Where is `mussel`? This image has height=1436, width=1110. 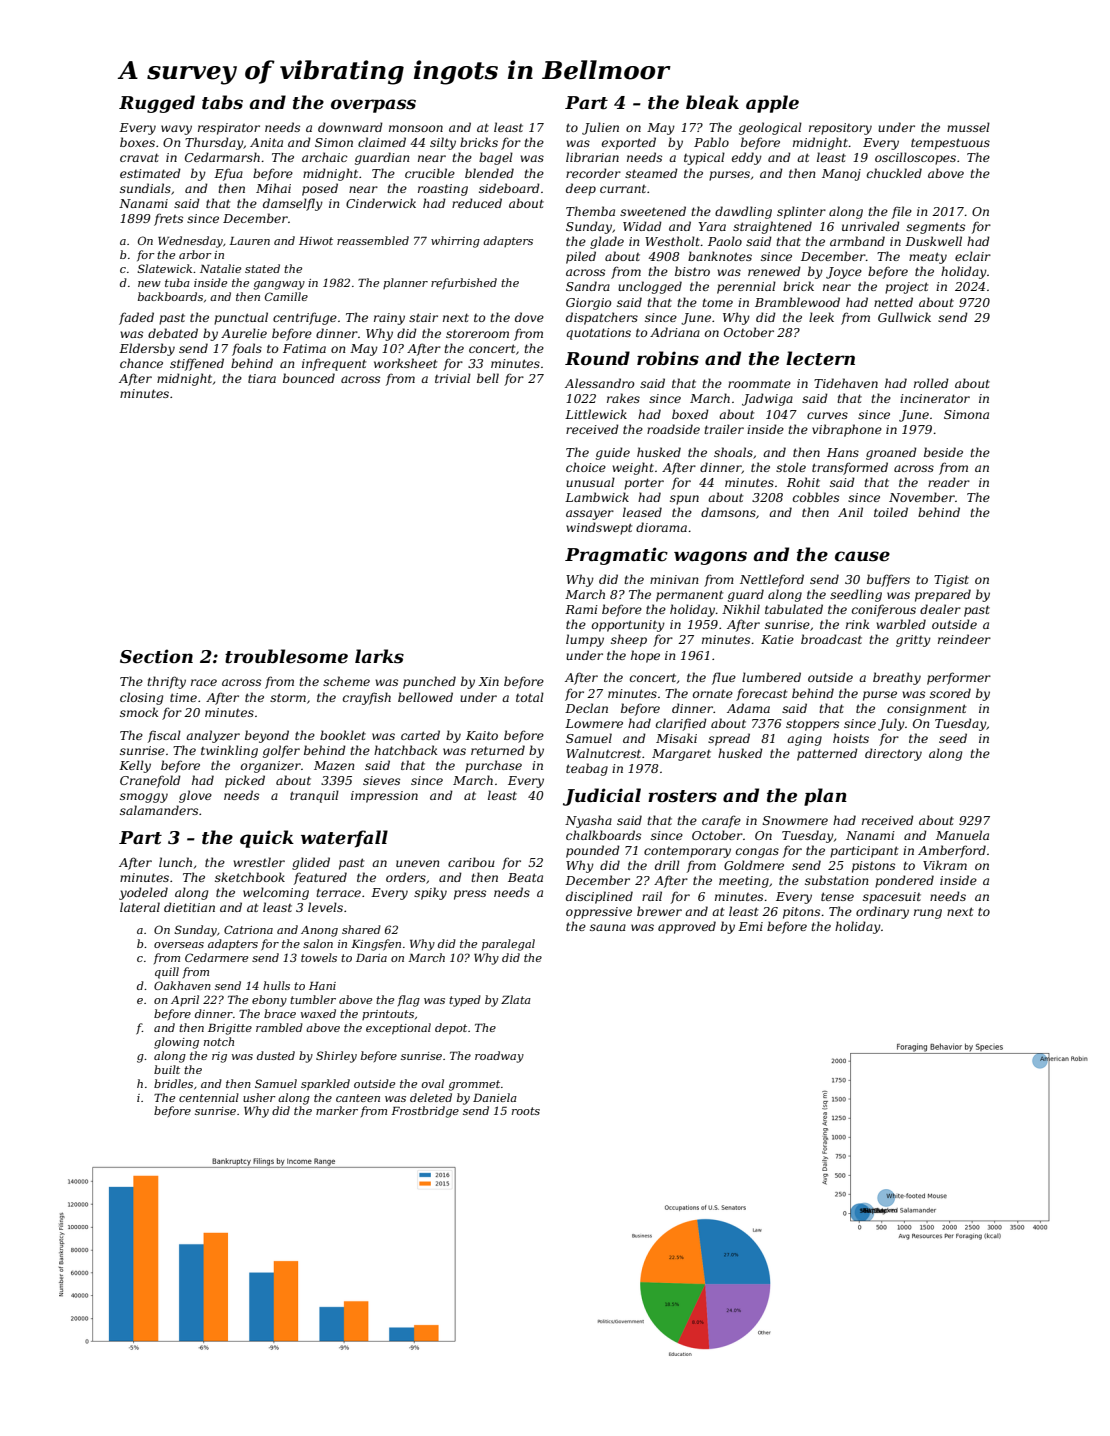 mussel is located at coordinates (968, 127).
